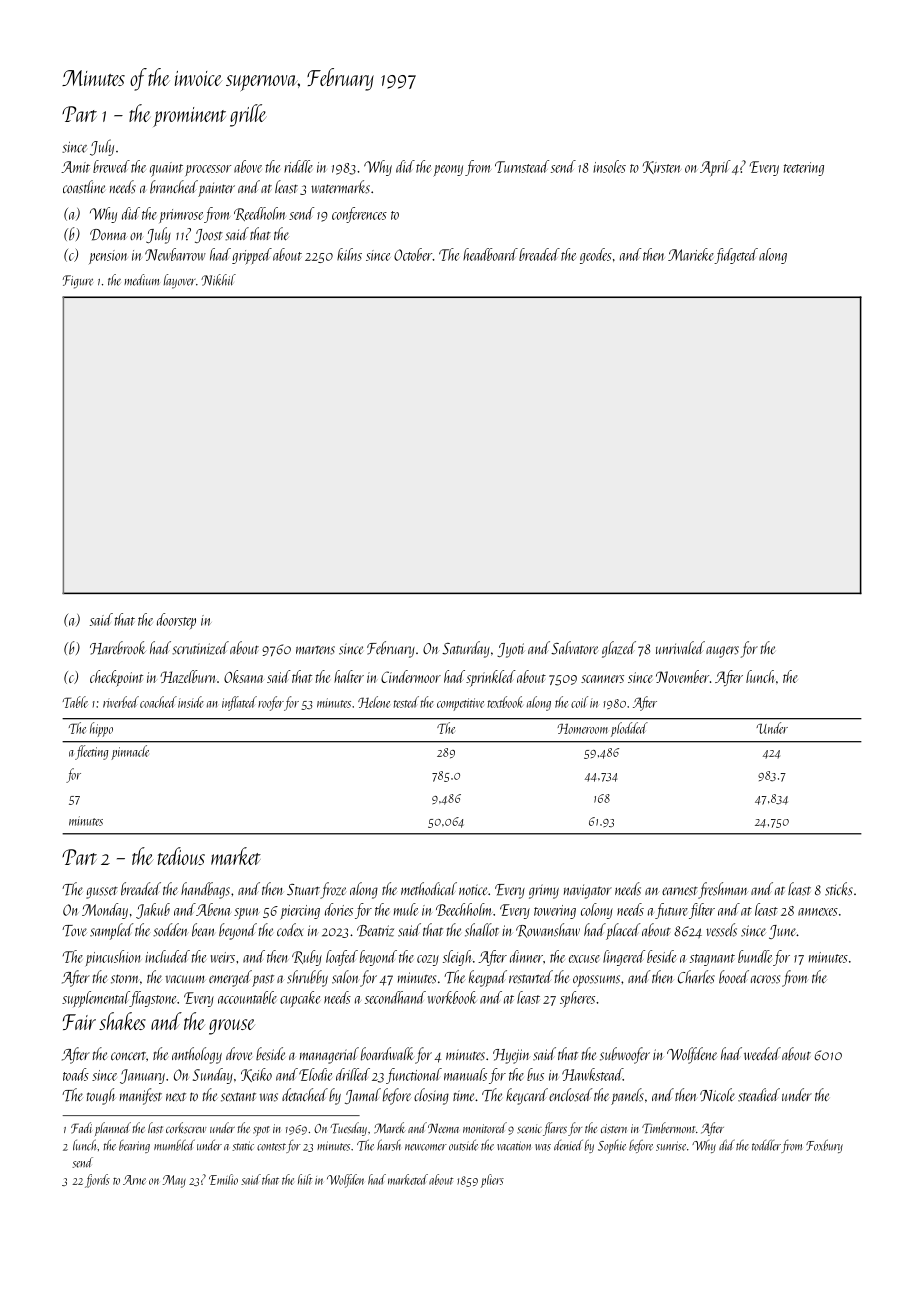 The image size is (924, 1308). Describe the element at coordinates (671, 1146) in the screenshot. I see `sunrise` at that location.
